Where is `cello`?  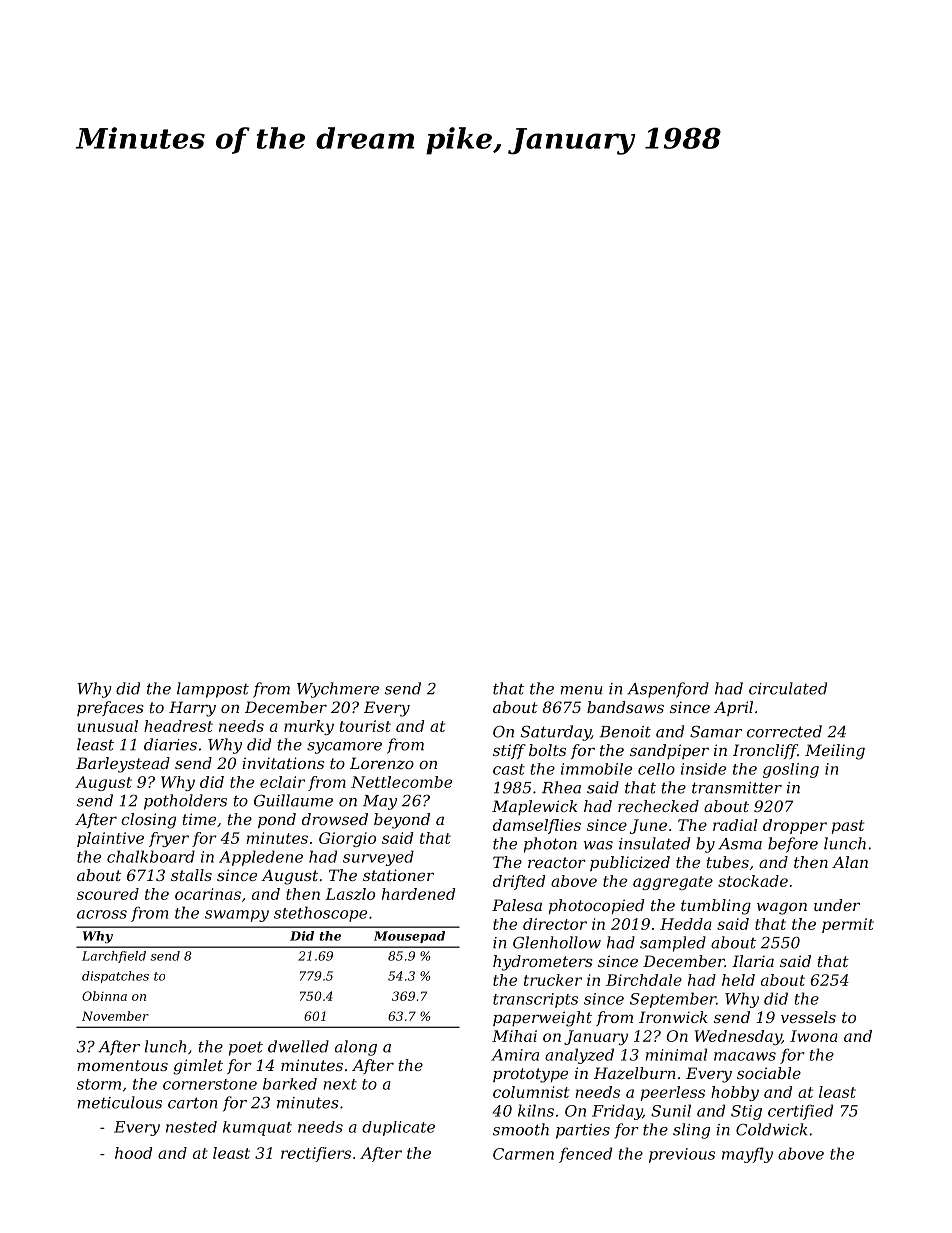
cello is located at coordinates (656, 769).
